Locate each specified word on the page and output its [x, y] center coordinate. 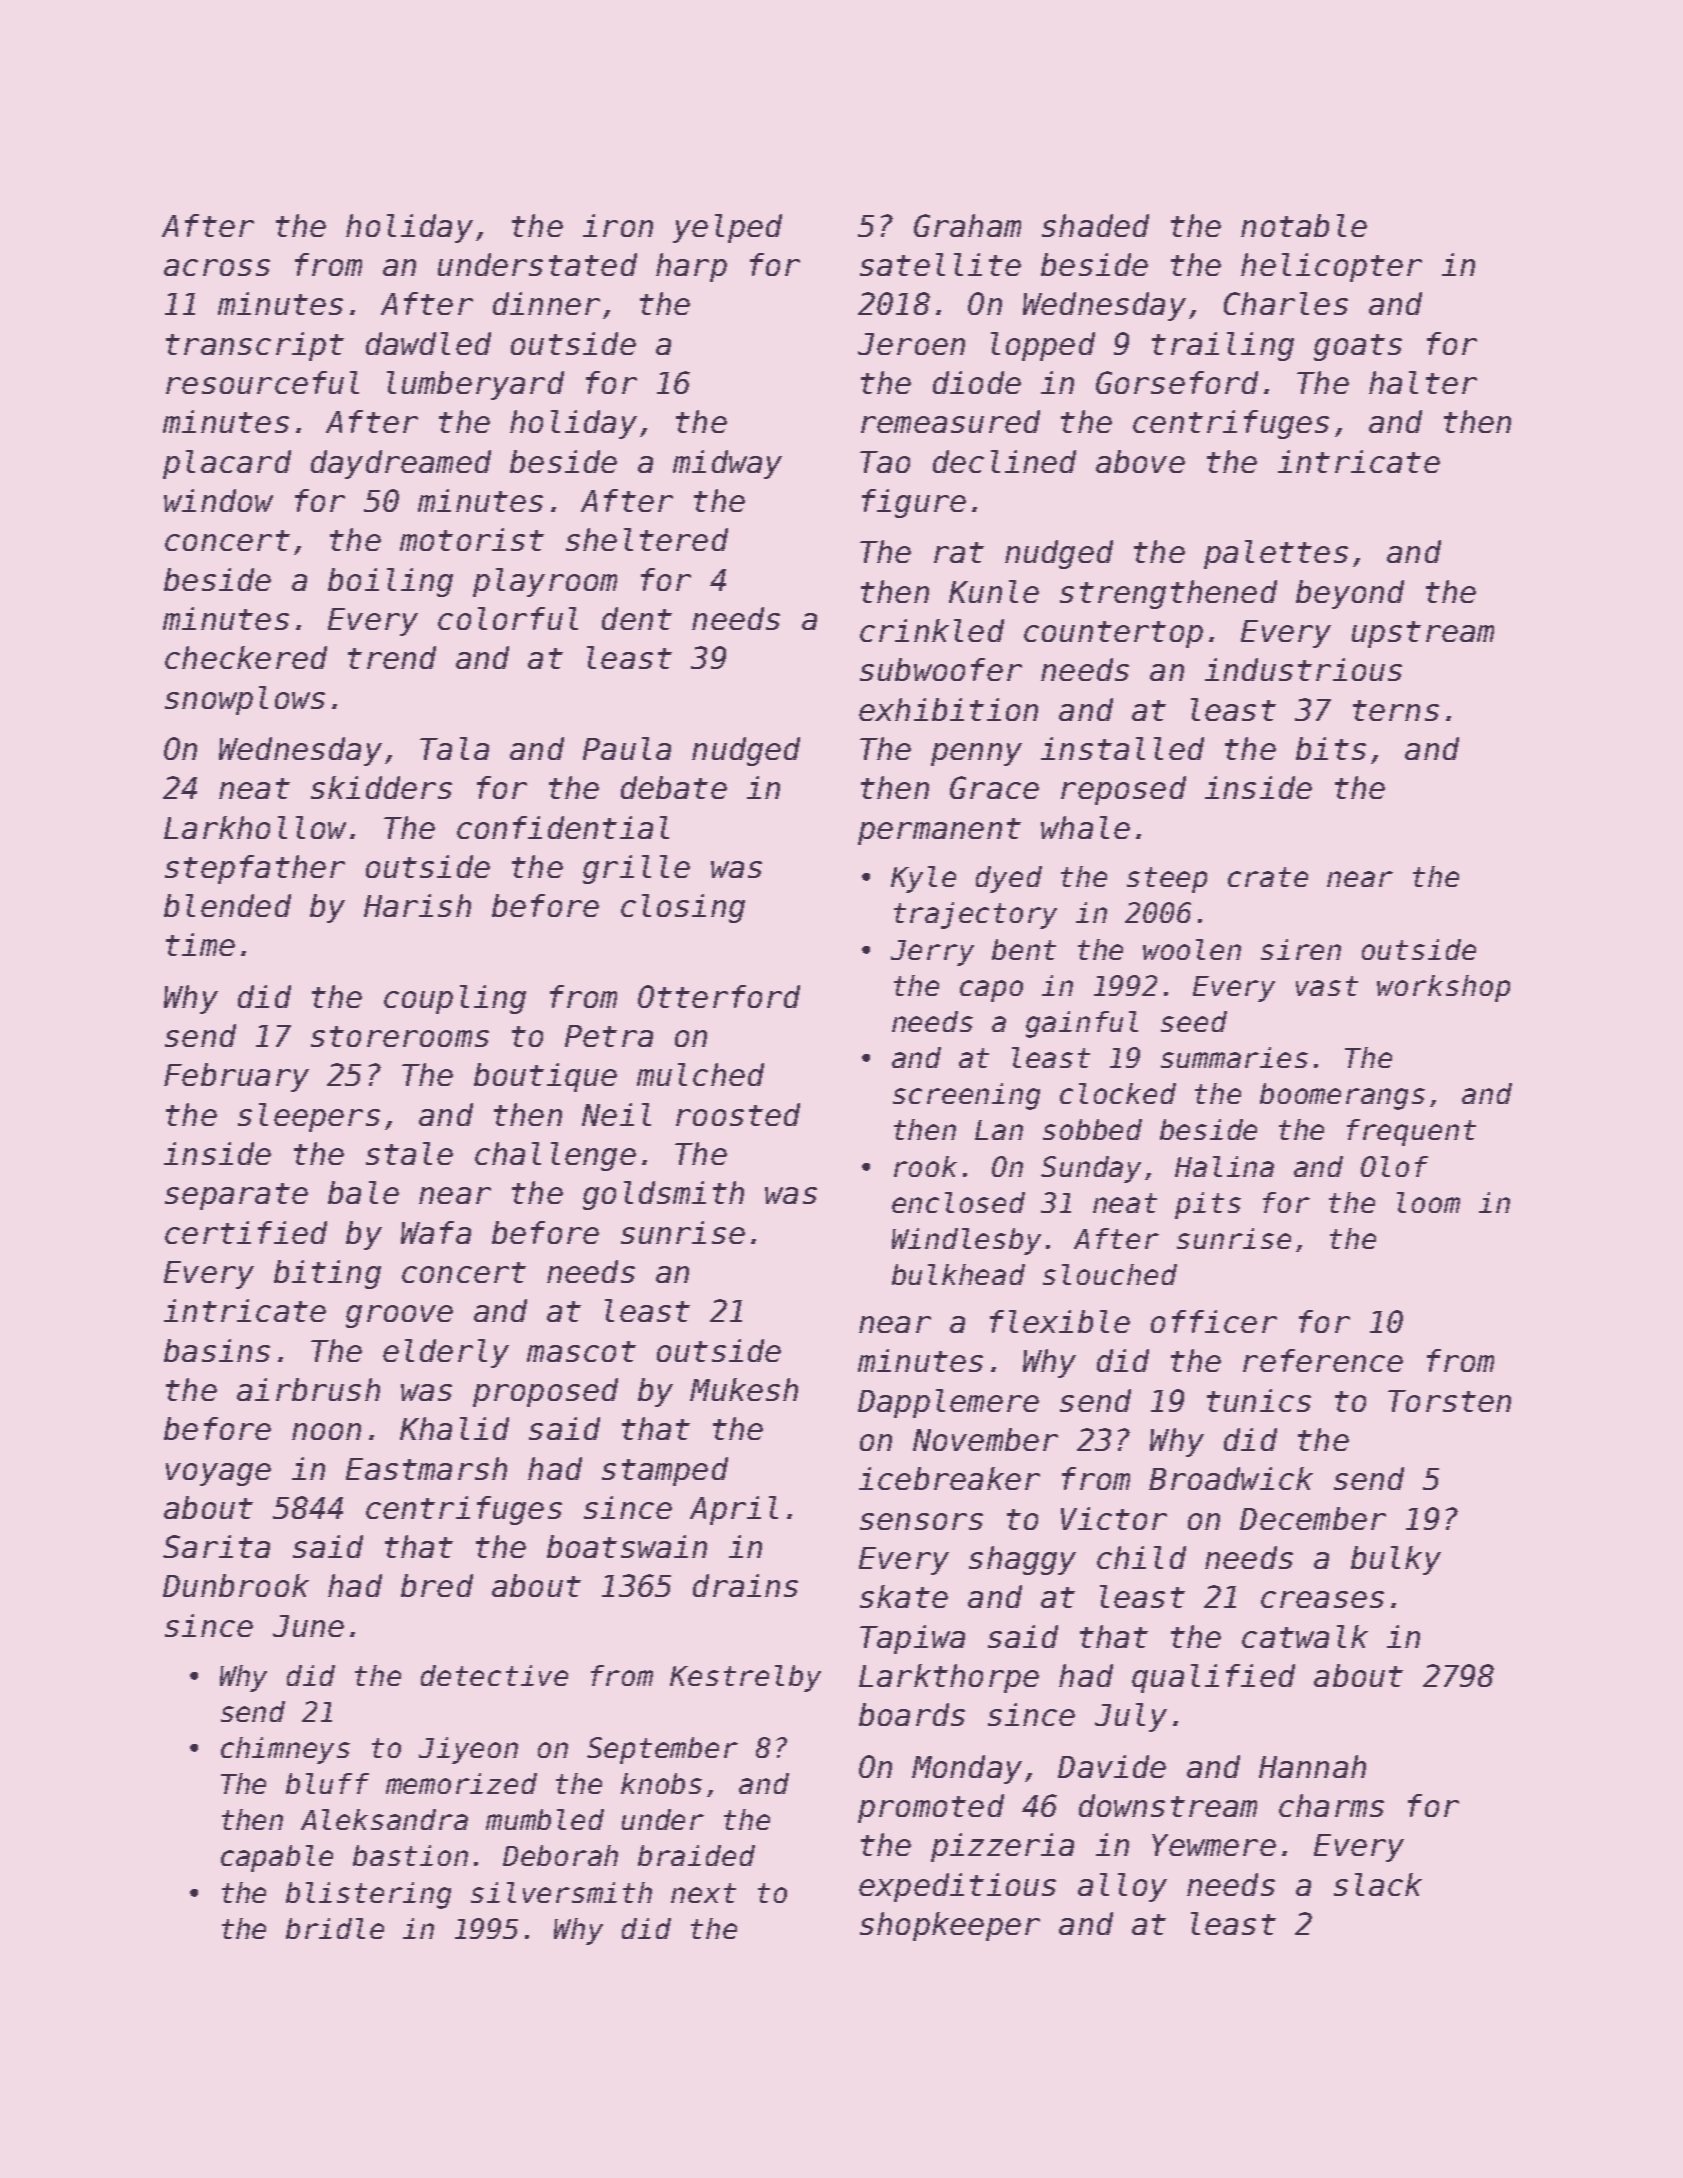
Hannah [1312, 1766]
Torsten [1449, 1401]
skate [904, 1596]
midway [727, 464]
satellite [940, 264]
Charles [1286, 303]
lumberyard [475, 385]
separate [236, 1196]
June [308, 1626]
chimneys [285, 1750]
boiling [390, 582]
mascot [581, 1351]
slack [1378, 1884]
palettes [1276, 554]
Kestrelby [745, 1678]
